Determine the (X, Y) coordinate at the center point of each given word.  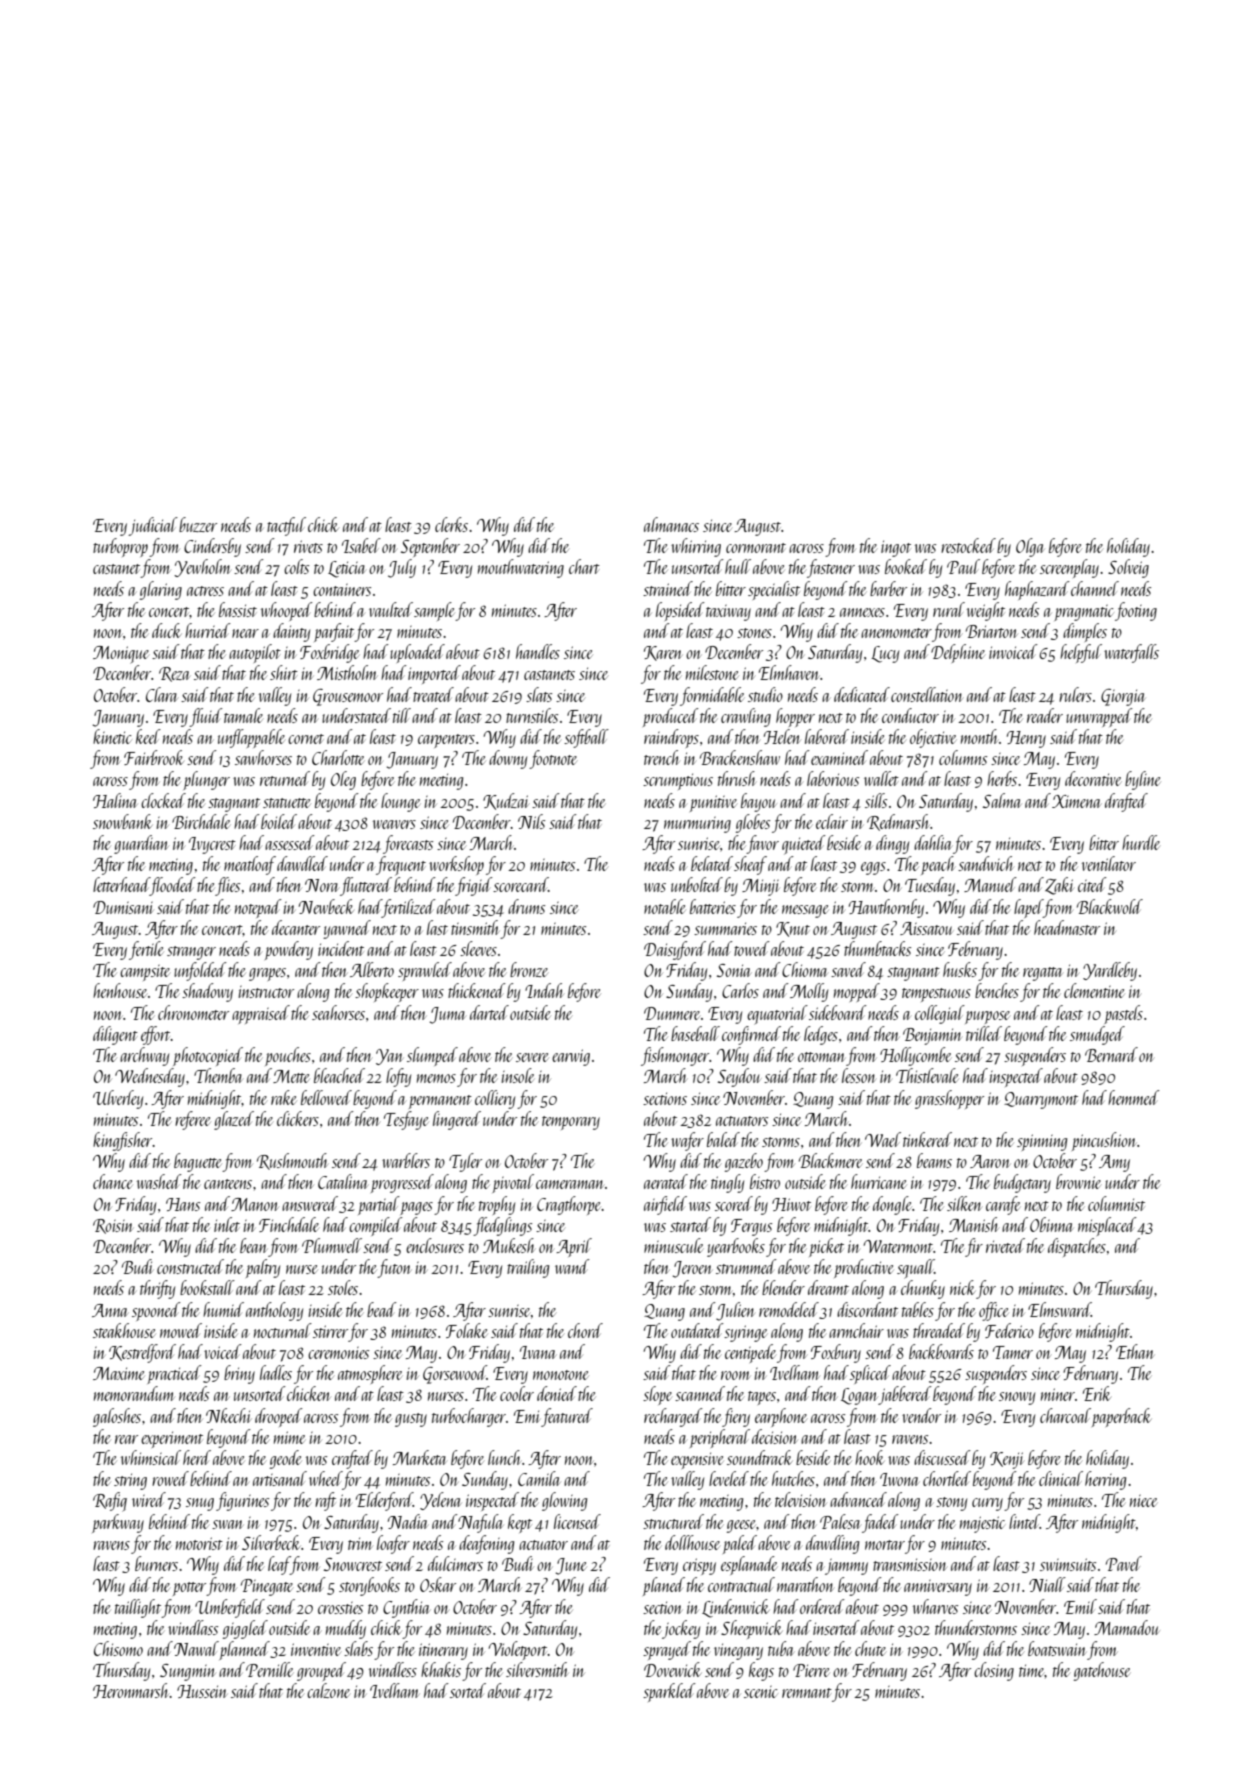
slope (657, 1395)
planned (244, 1650)
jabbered (905, 1395)
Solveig (1128, 568)
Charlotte (338, 757)
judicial (153, 526)
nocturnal (283, 1330)
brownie (1078, 1181)
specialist (774, 590)
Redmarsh (898, 822)
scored (734, 1203)
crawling (746, 717)
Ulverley (118, 1099)
